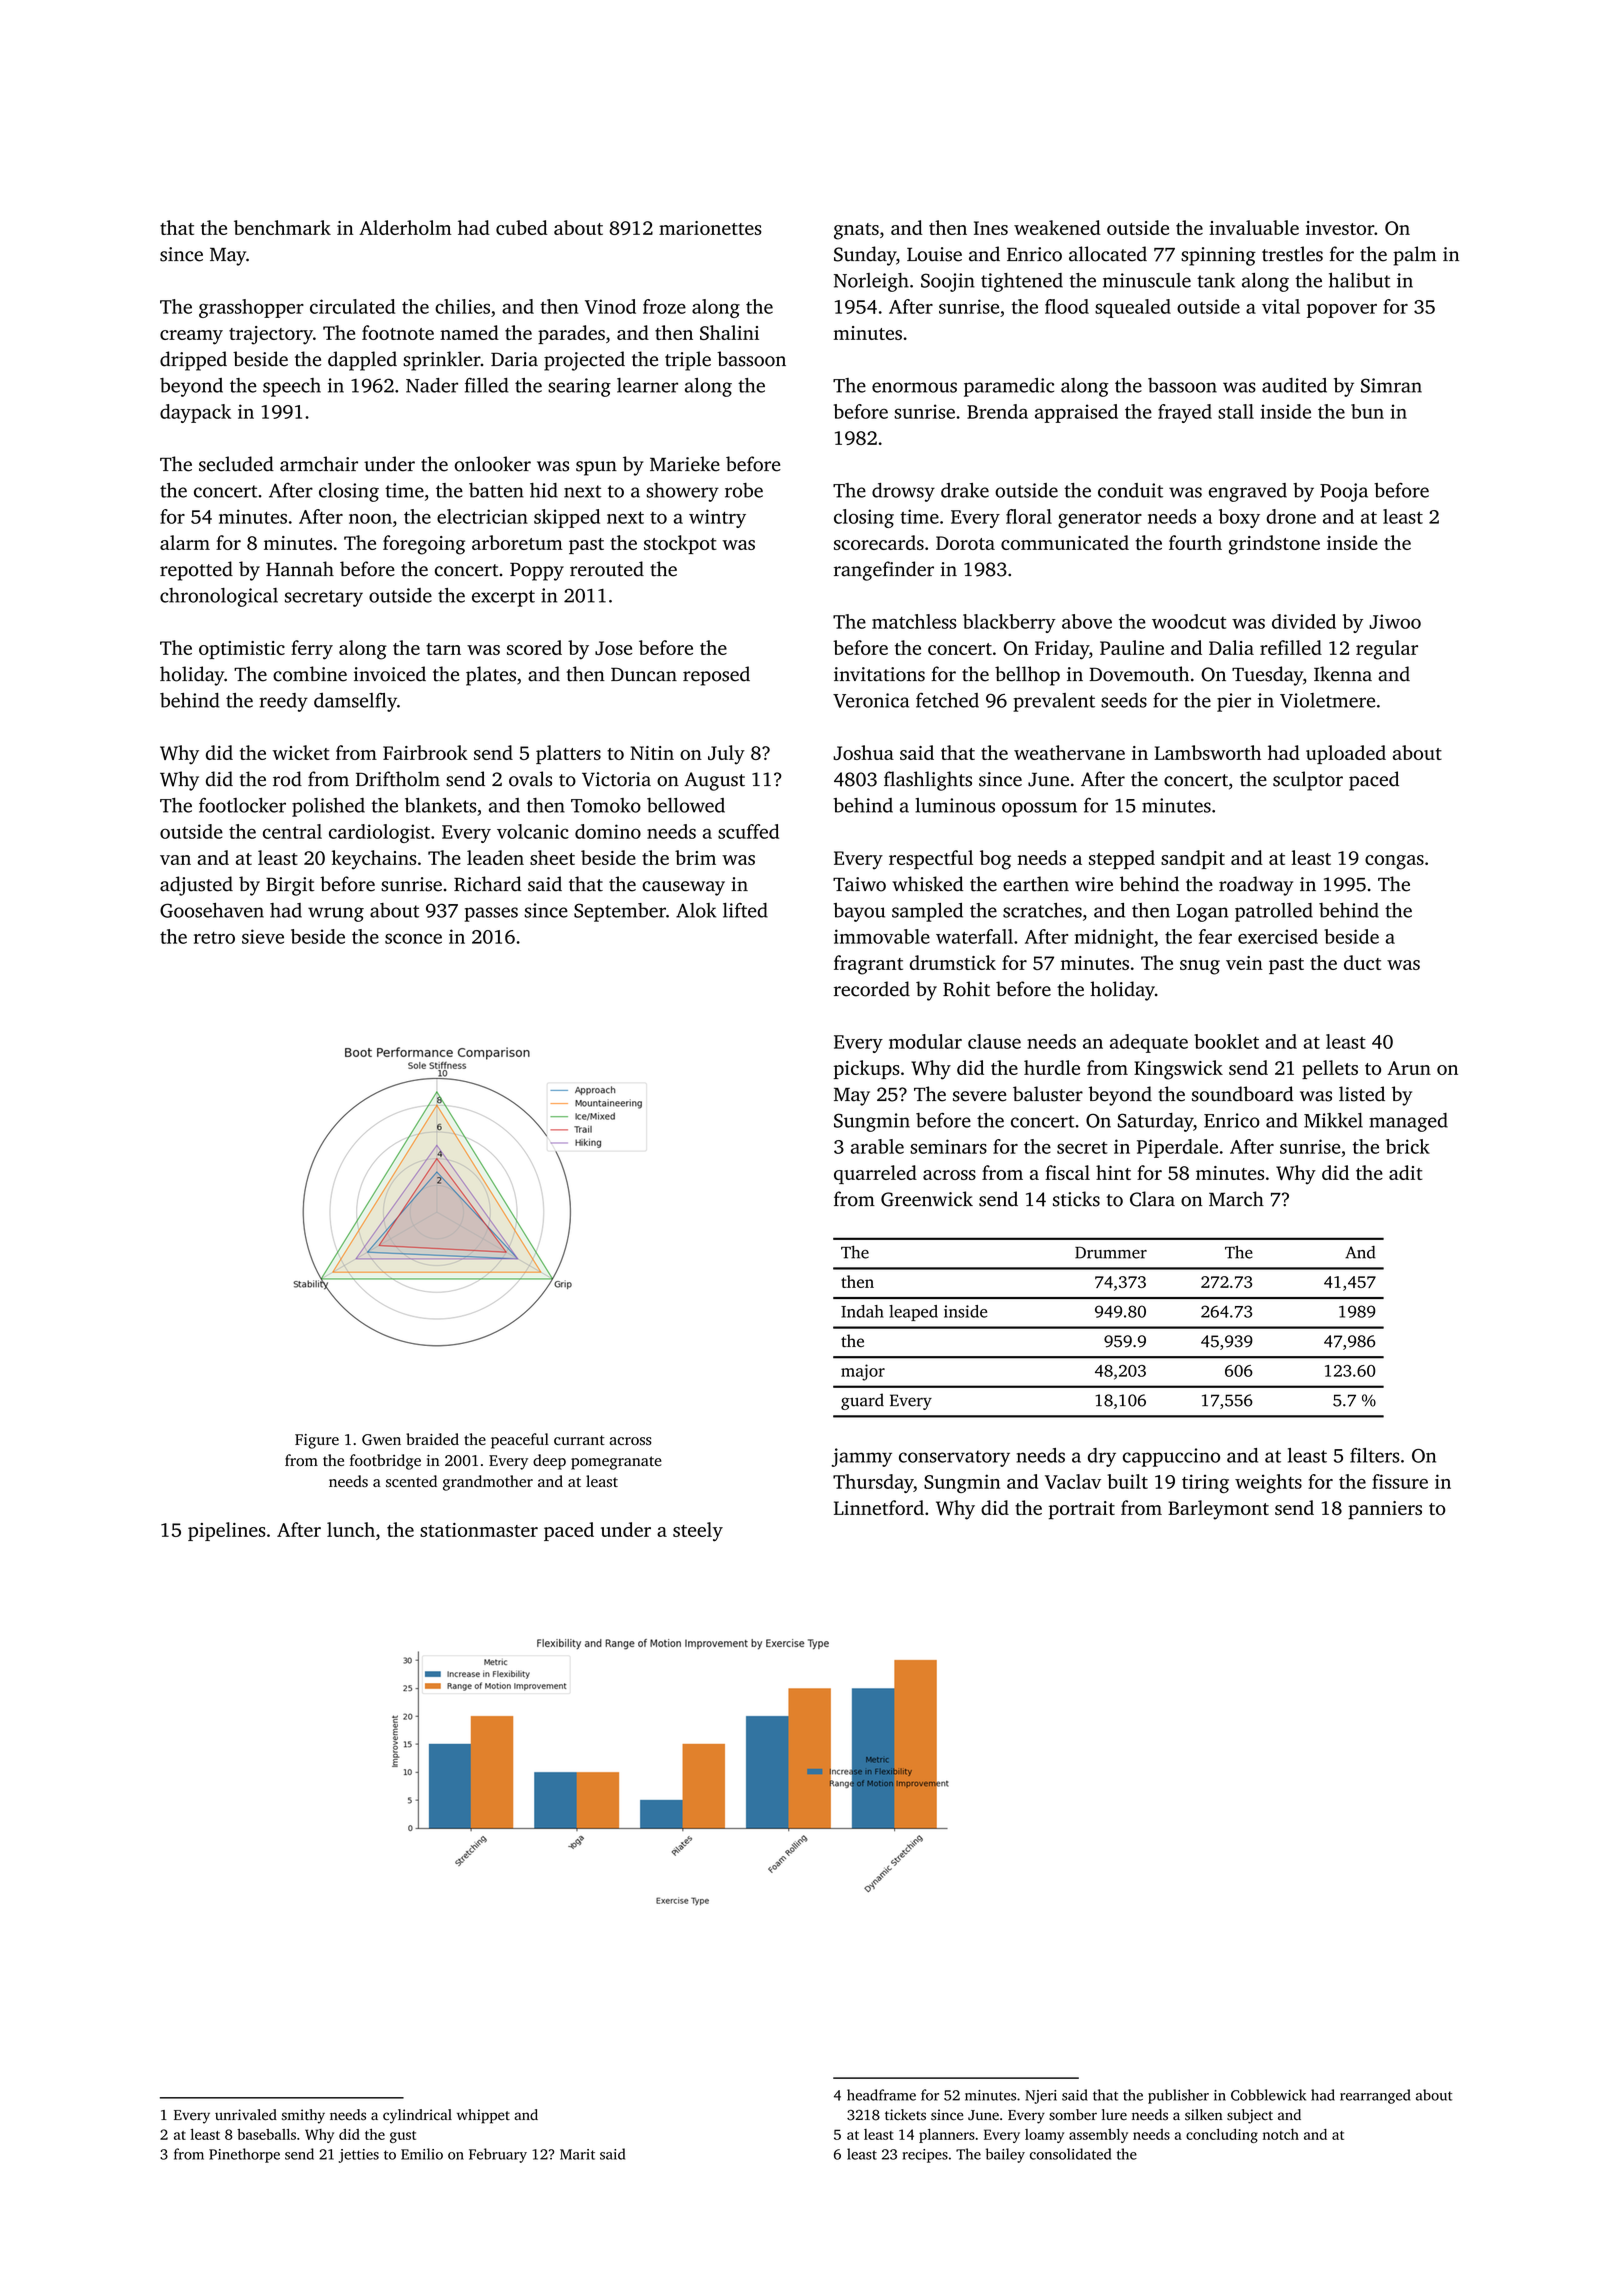  What do you see at coordinates (352, 306) in the screenshot?
I see `circulated` at bounding box center [352, 306].
